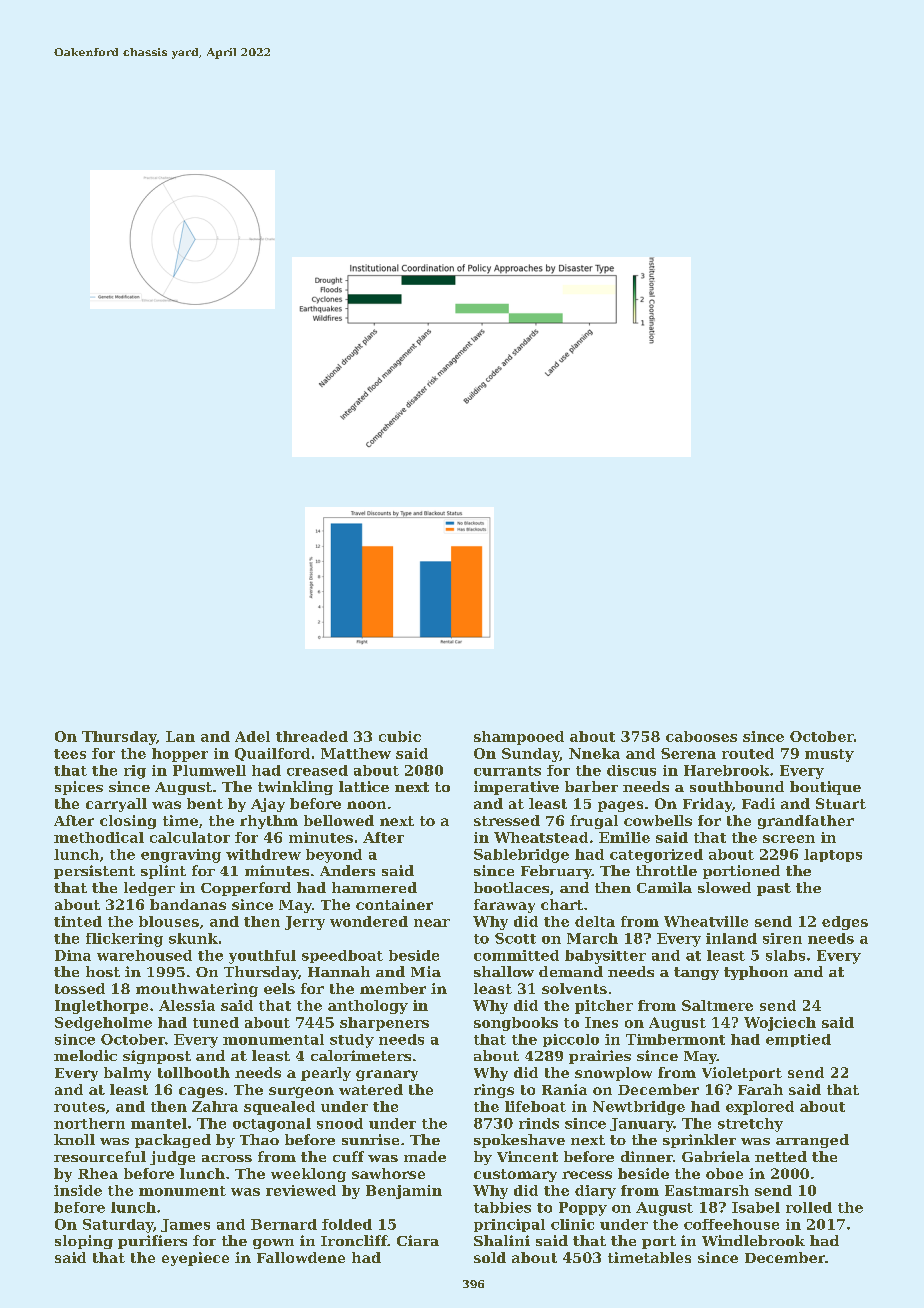  Describe the element at coordinates (356, 753) in the page. I see `Matthew` at that location.
